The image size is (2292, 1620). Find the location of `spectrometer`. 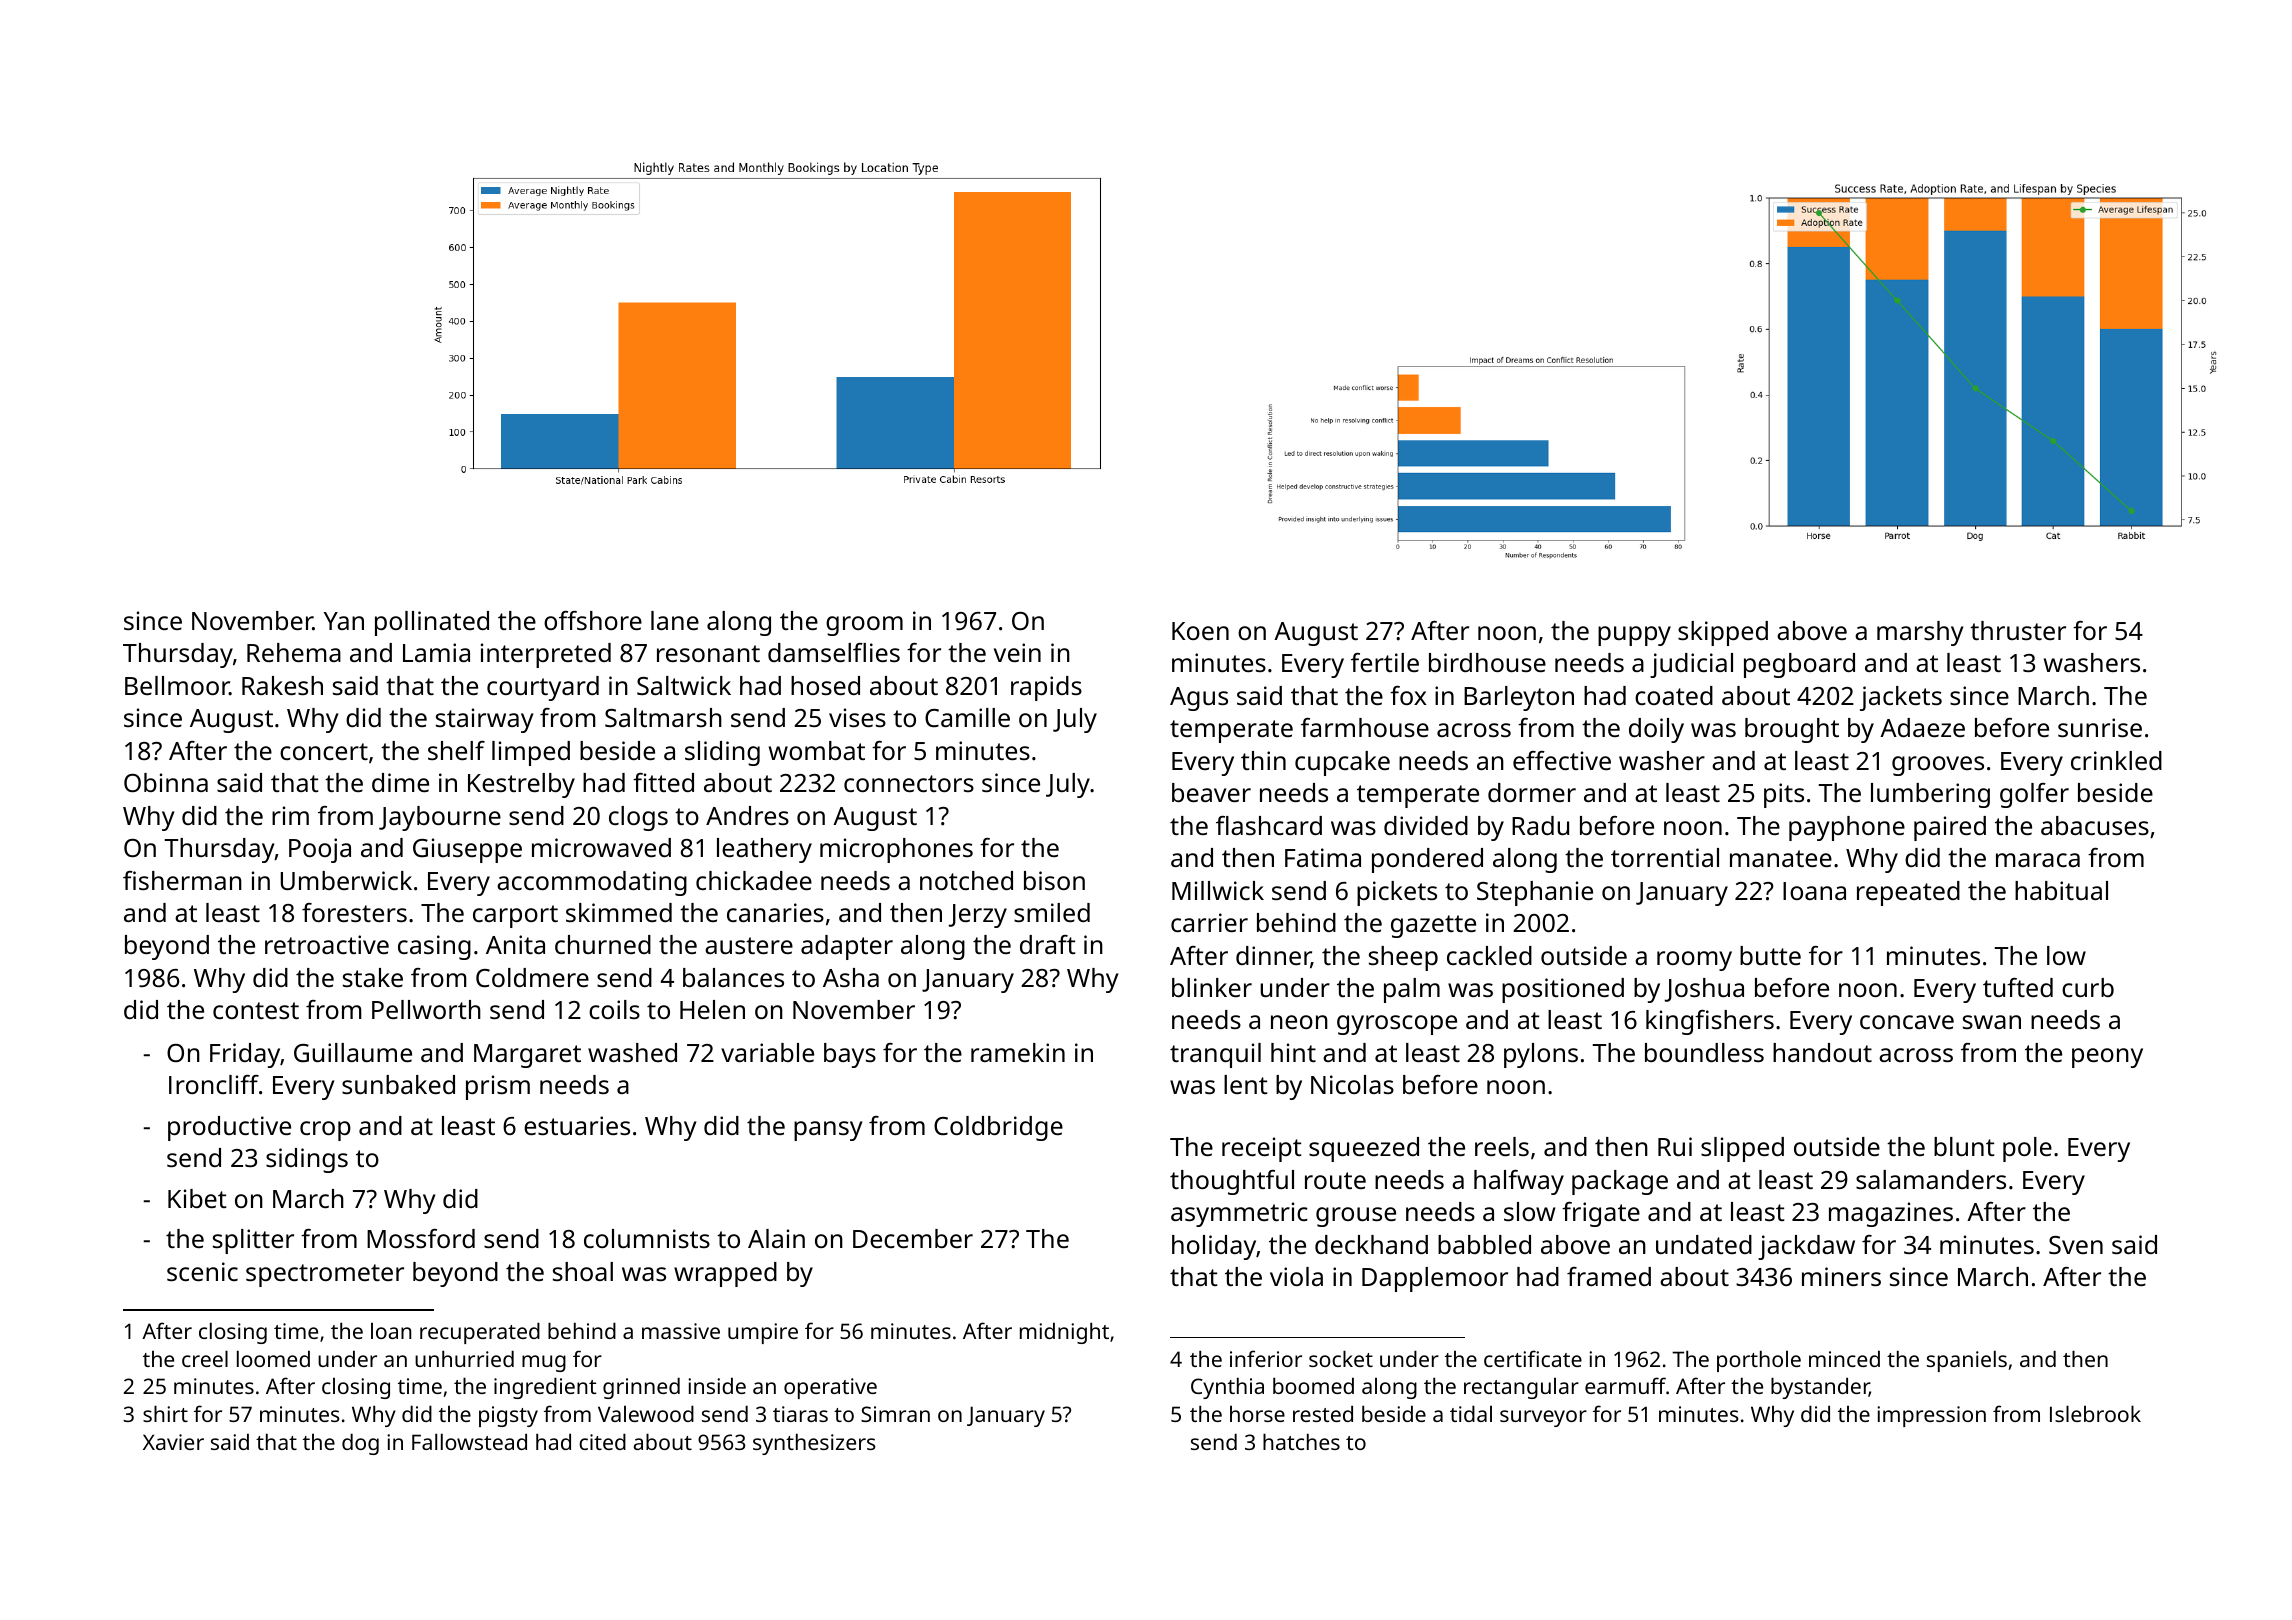

spectrometer is located at coordinates (325, 1275).
